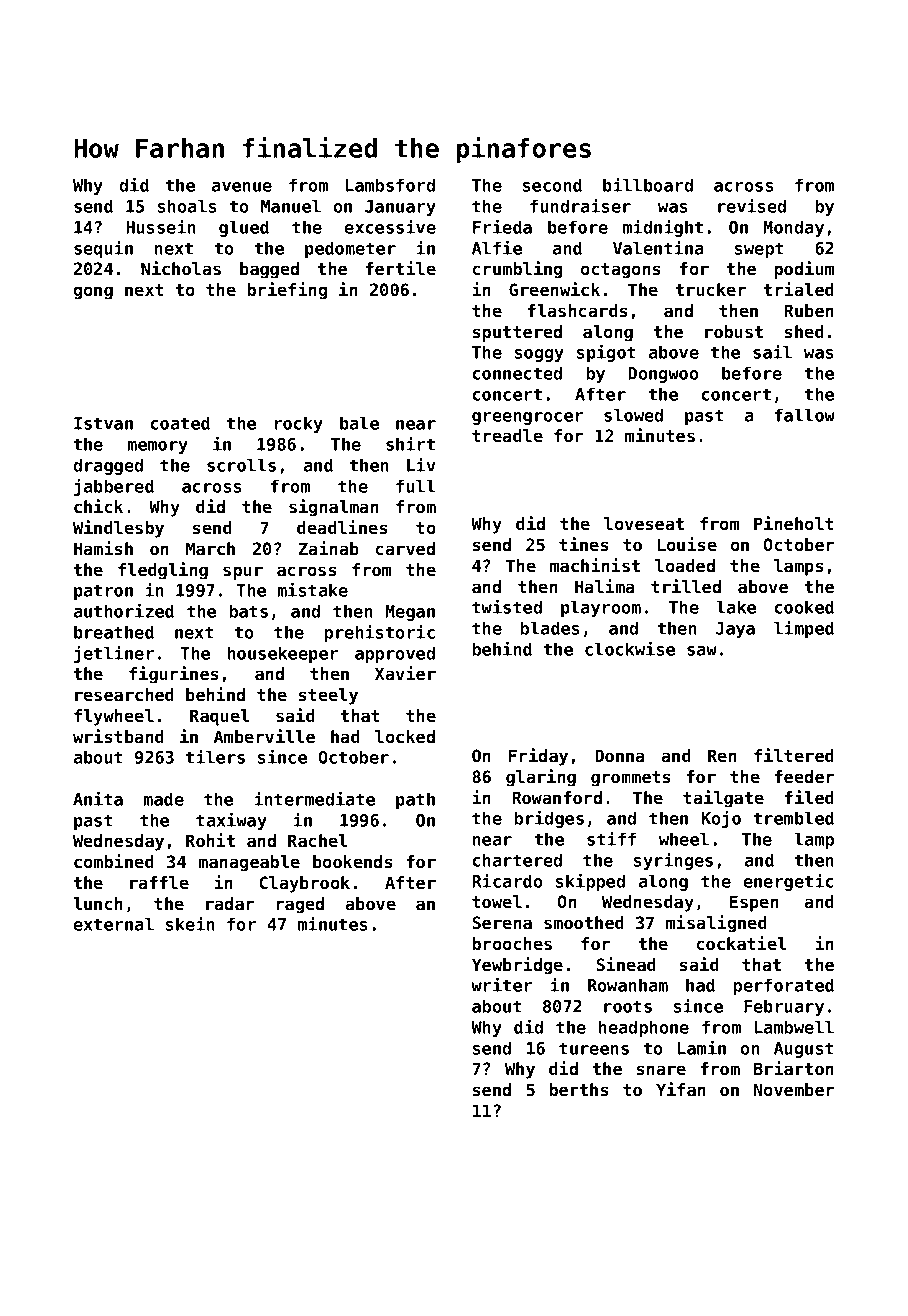  Describe the element at coordinates (681, 1089) in the screenshot. I see `Yifan` at that location.
